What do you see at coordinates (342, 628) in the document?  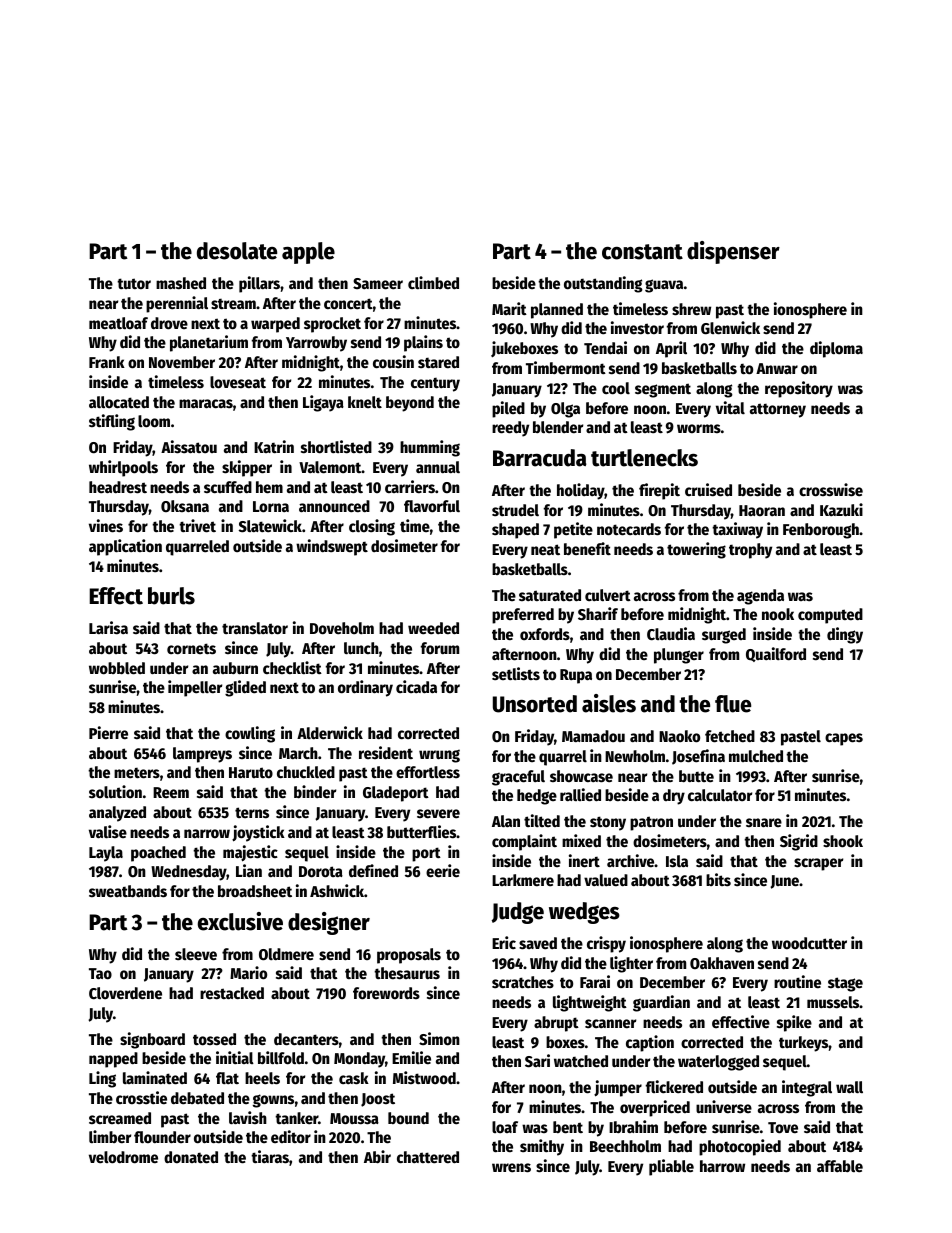 I see `Doveholm` at bounding box center [342, 628].
